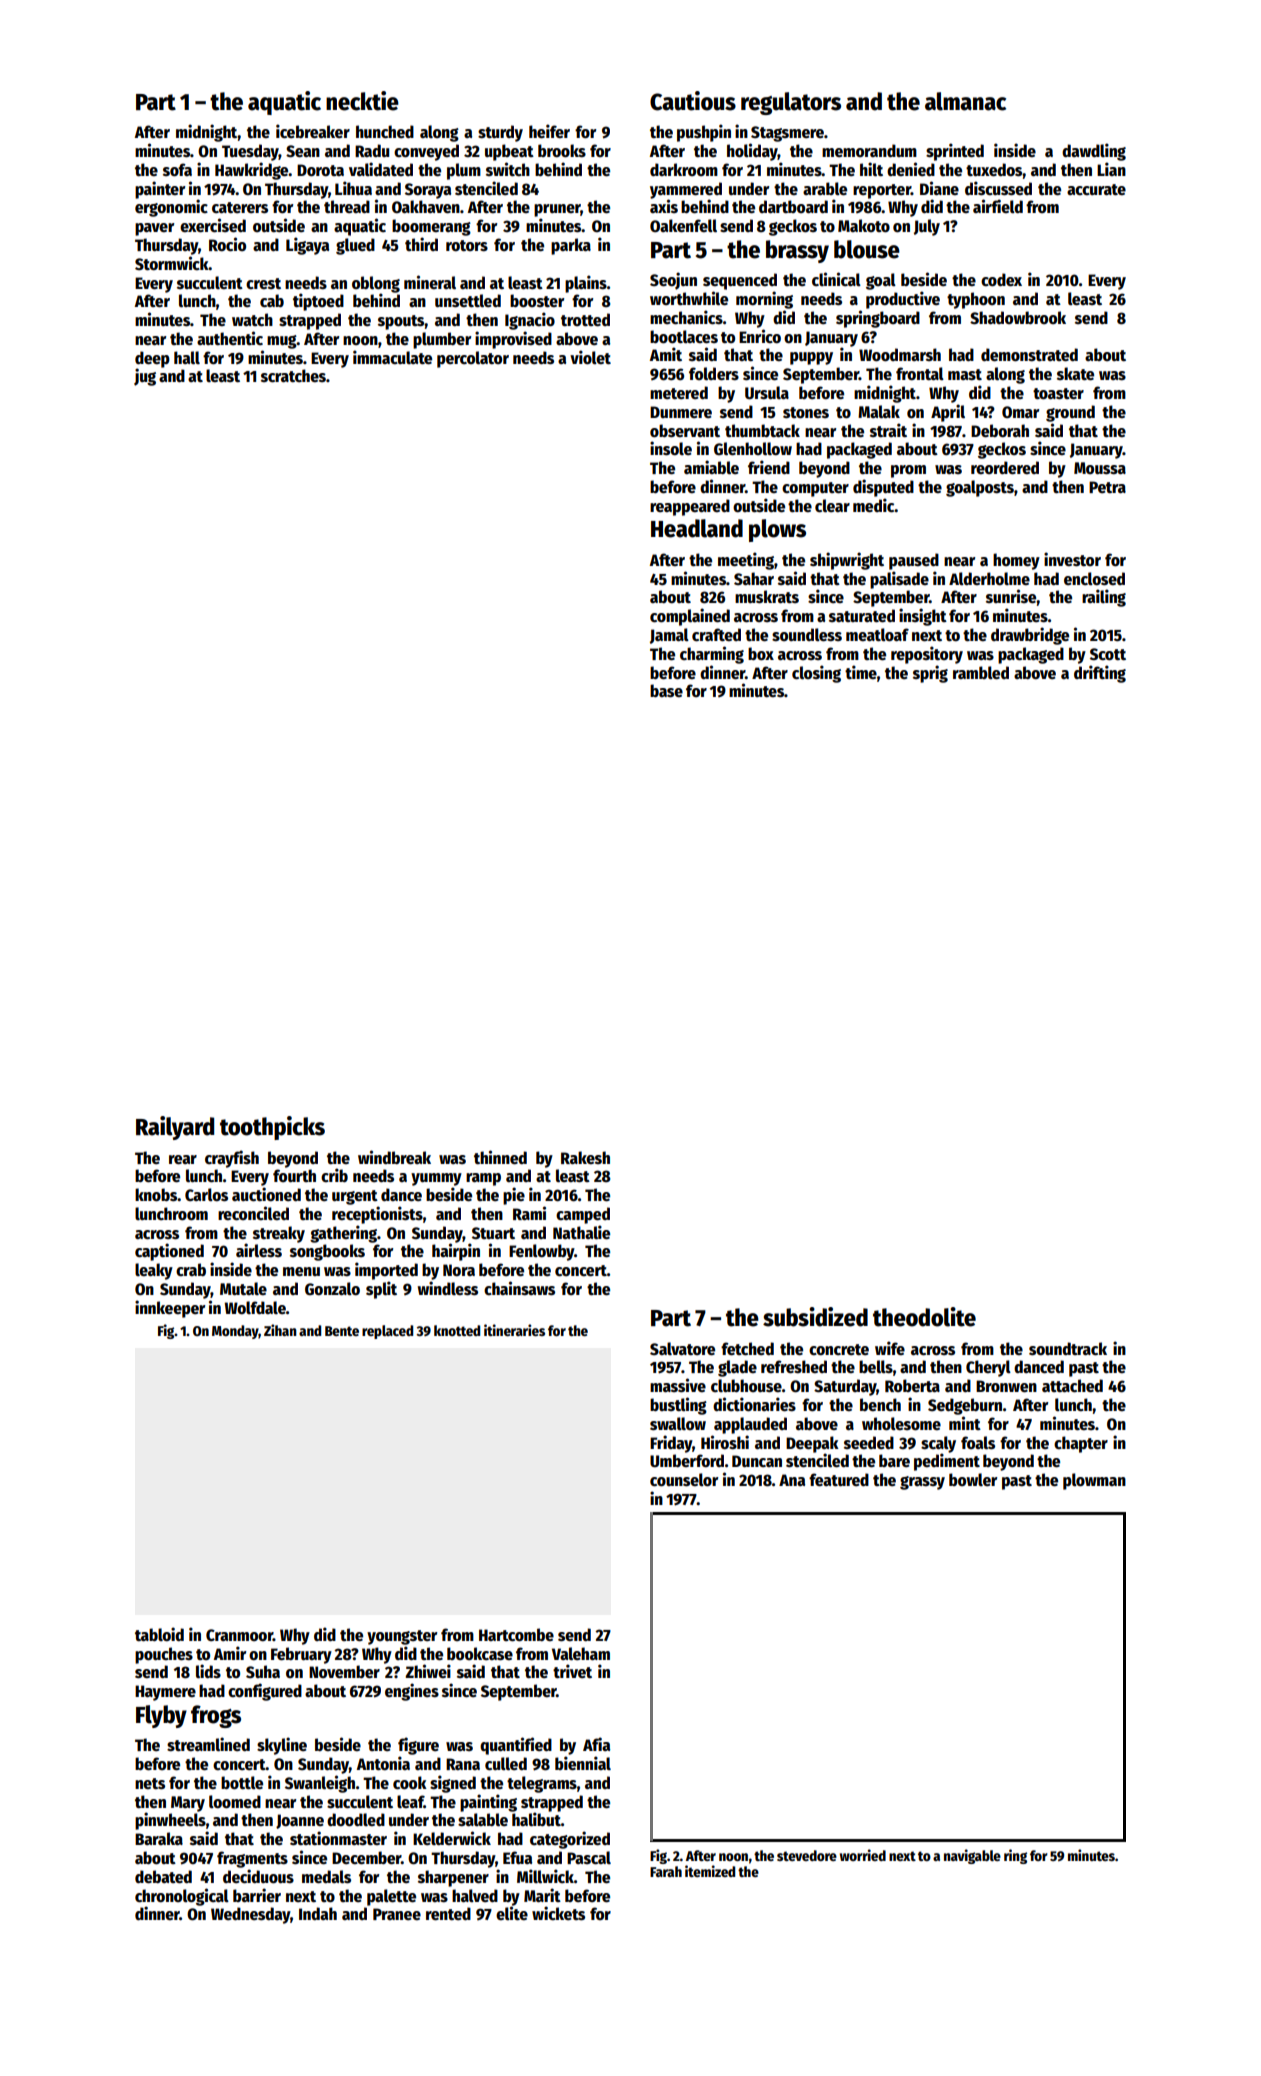 The height and width of the page is (2076, 1261). I want to click on tabloid, so click(159, 1634).
